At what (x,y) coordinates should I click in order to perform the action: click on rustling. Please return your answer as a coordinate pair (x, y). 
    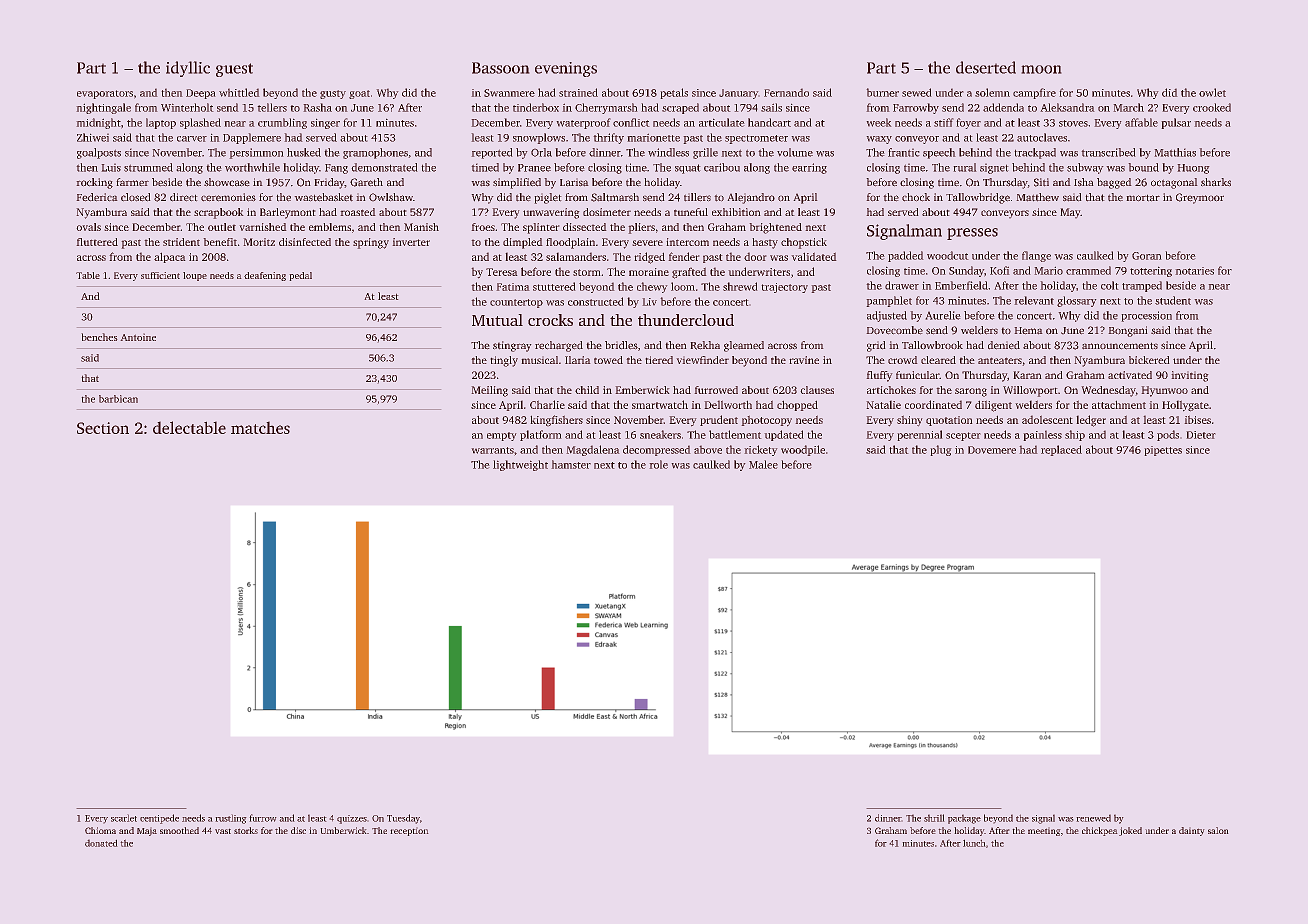
    Looking at the image, I should click on (231, 819).
